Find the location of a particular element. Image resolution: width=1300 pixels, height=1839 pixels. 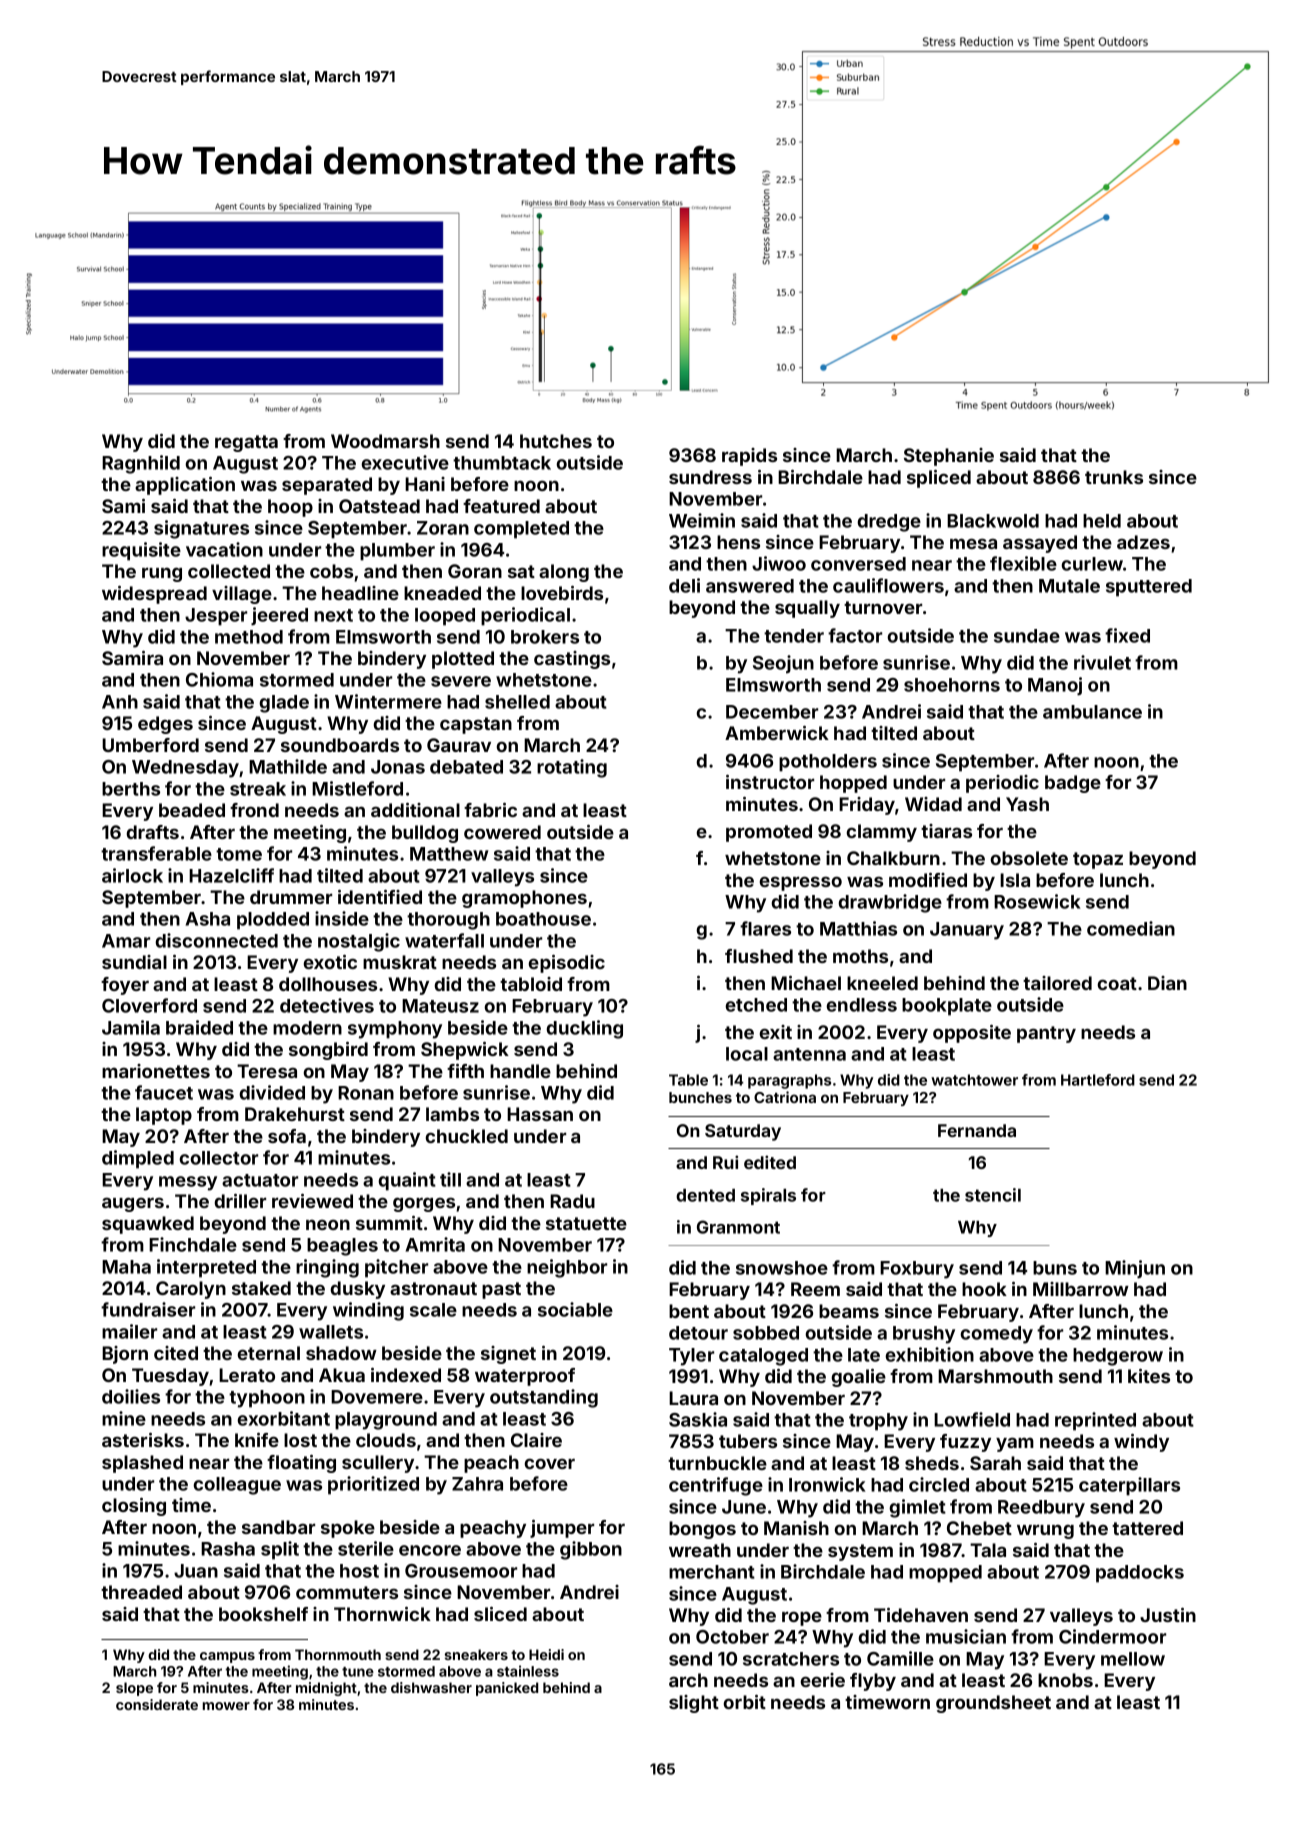

Rosewick is located at coordinates (1037, 901).
